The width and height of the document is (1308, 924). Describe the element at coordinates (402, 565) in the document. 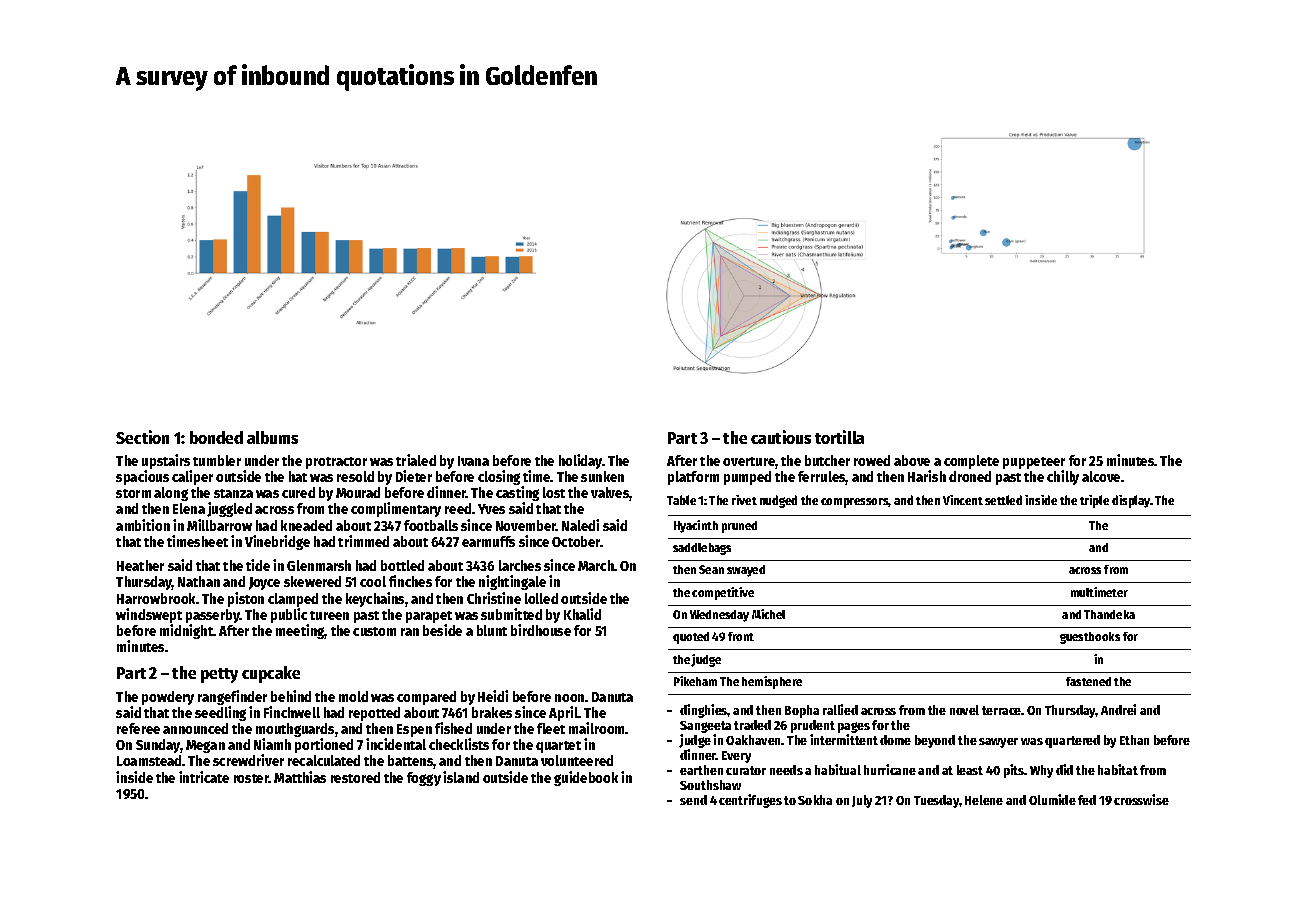

I see `bottled` at that location.
